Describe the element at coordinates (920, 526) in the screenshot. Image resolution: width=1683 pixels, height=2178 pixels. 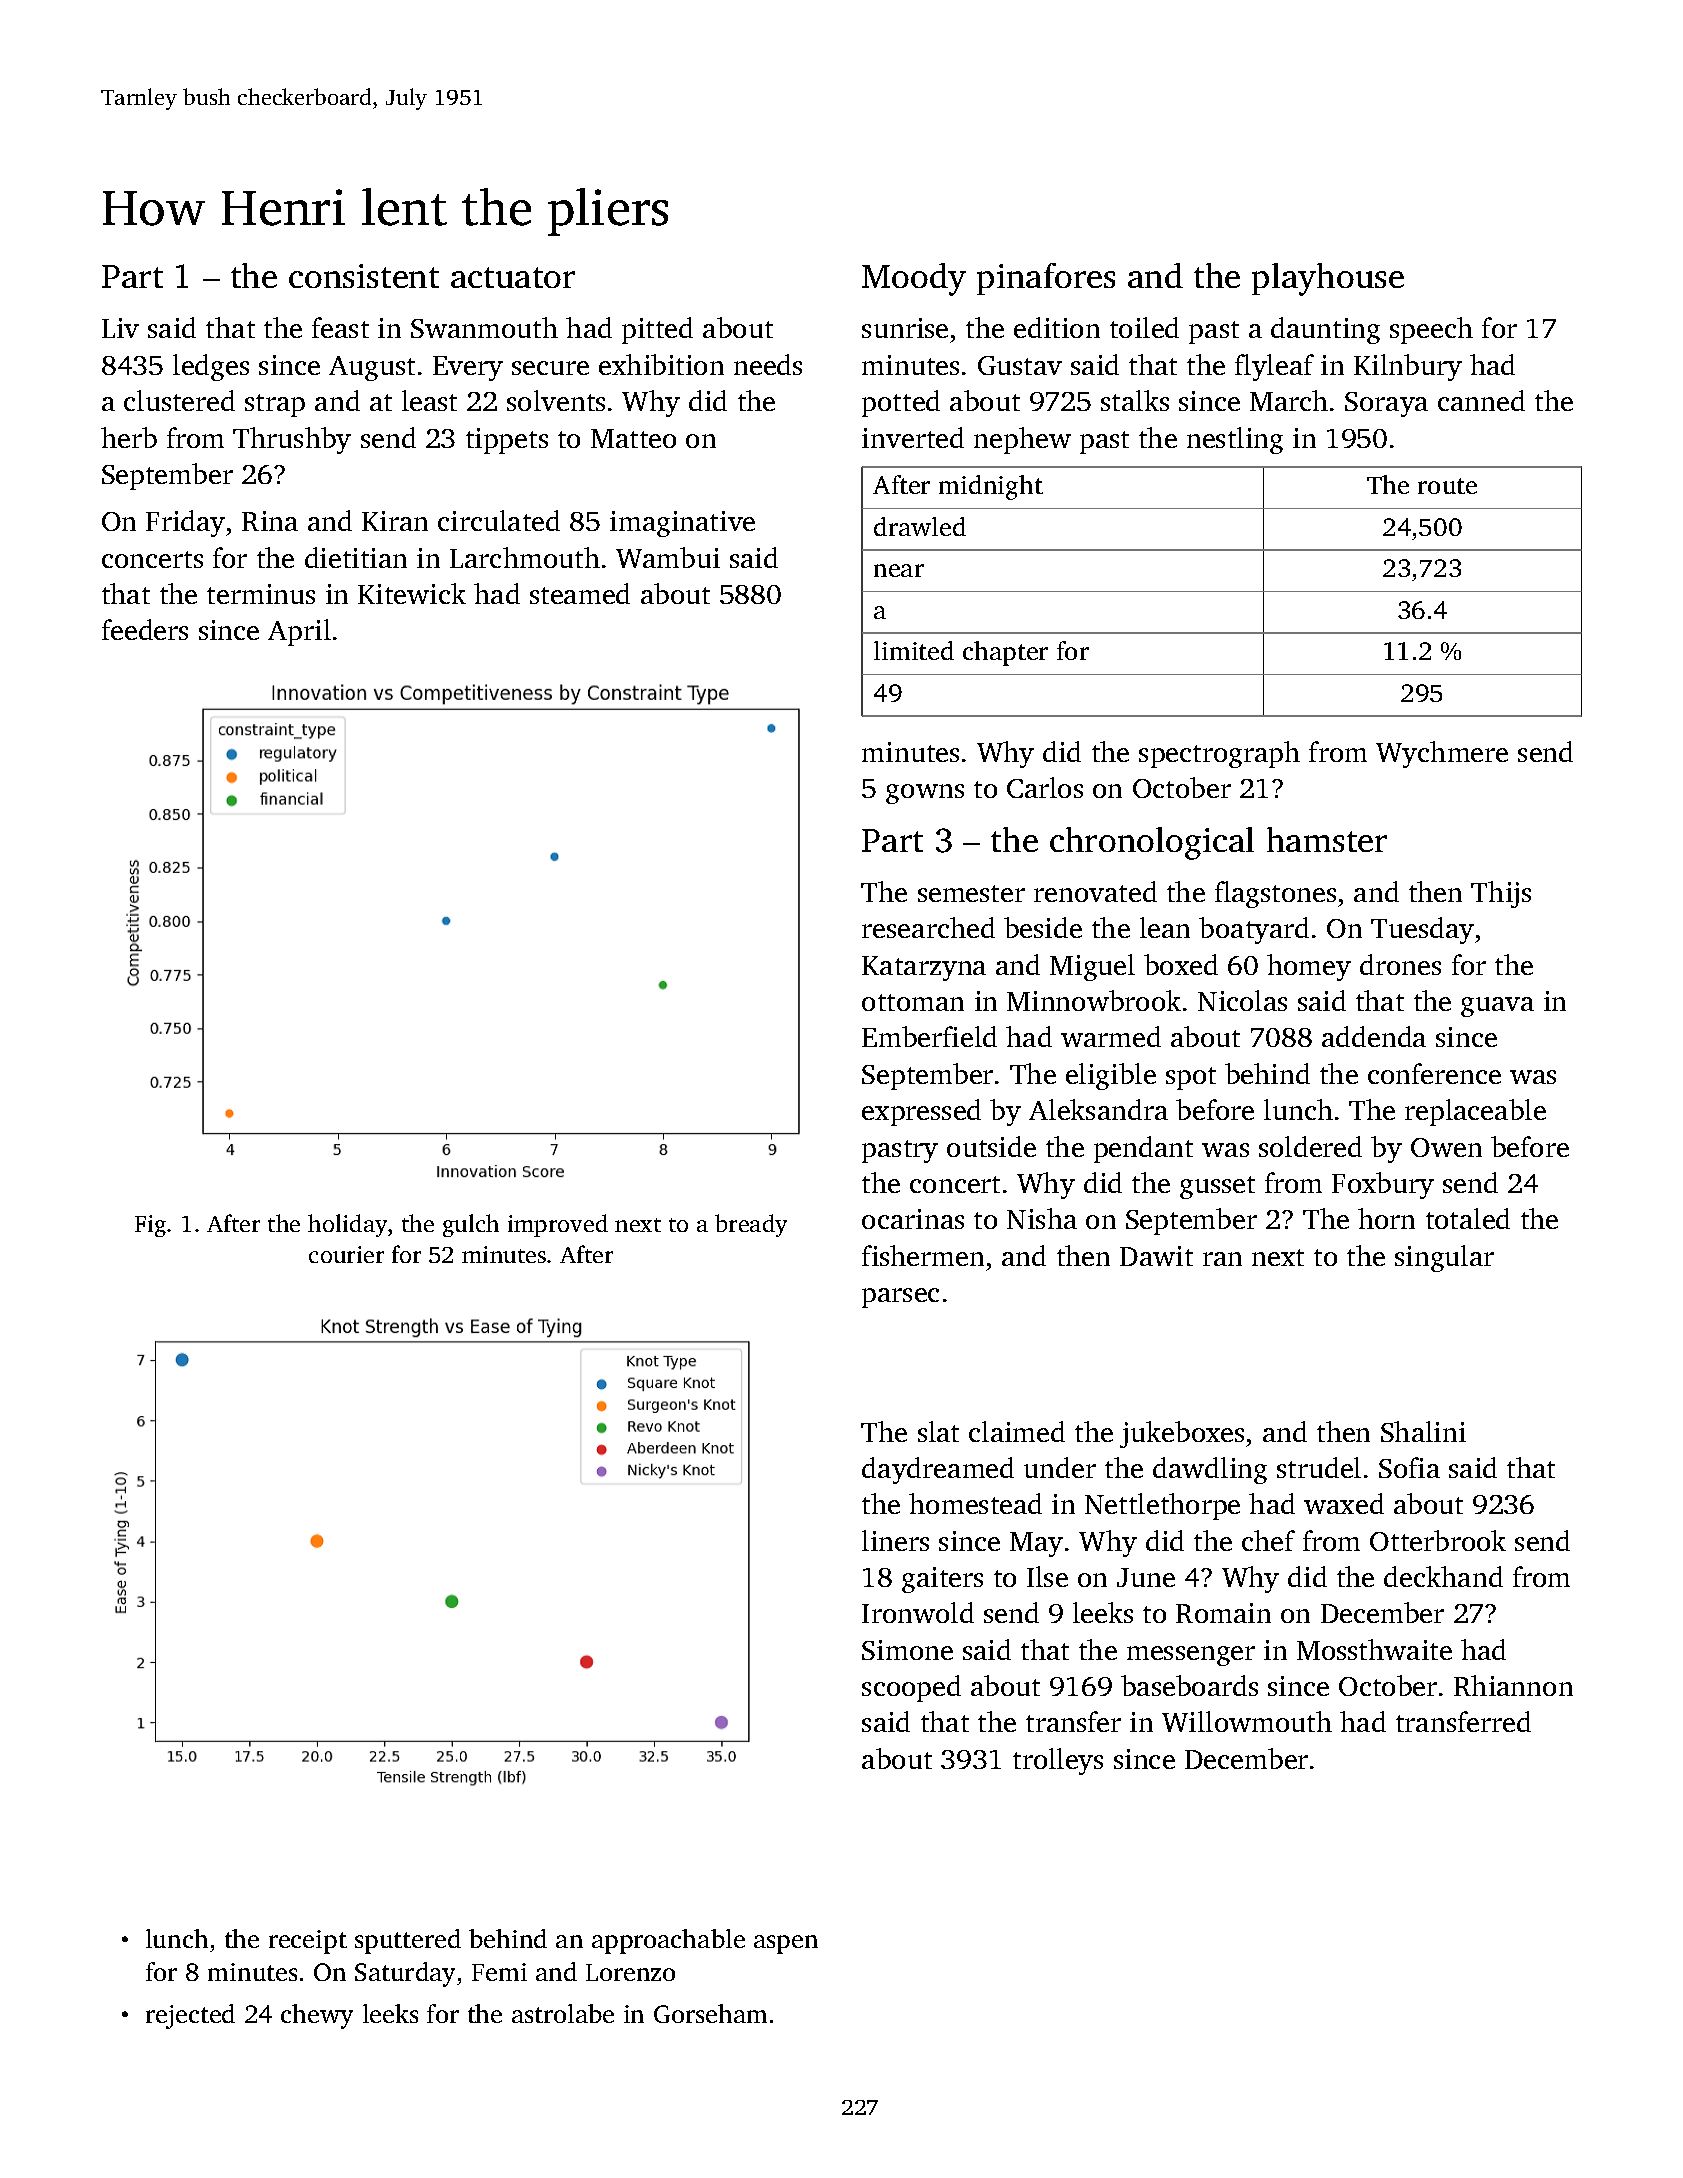
I see `drawled` at that location.
